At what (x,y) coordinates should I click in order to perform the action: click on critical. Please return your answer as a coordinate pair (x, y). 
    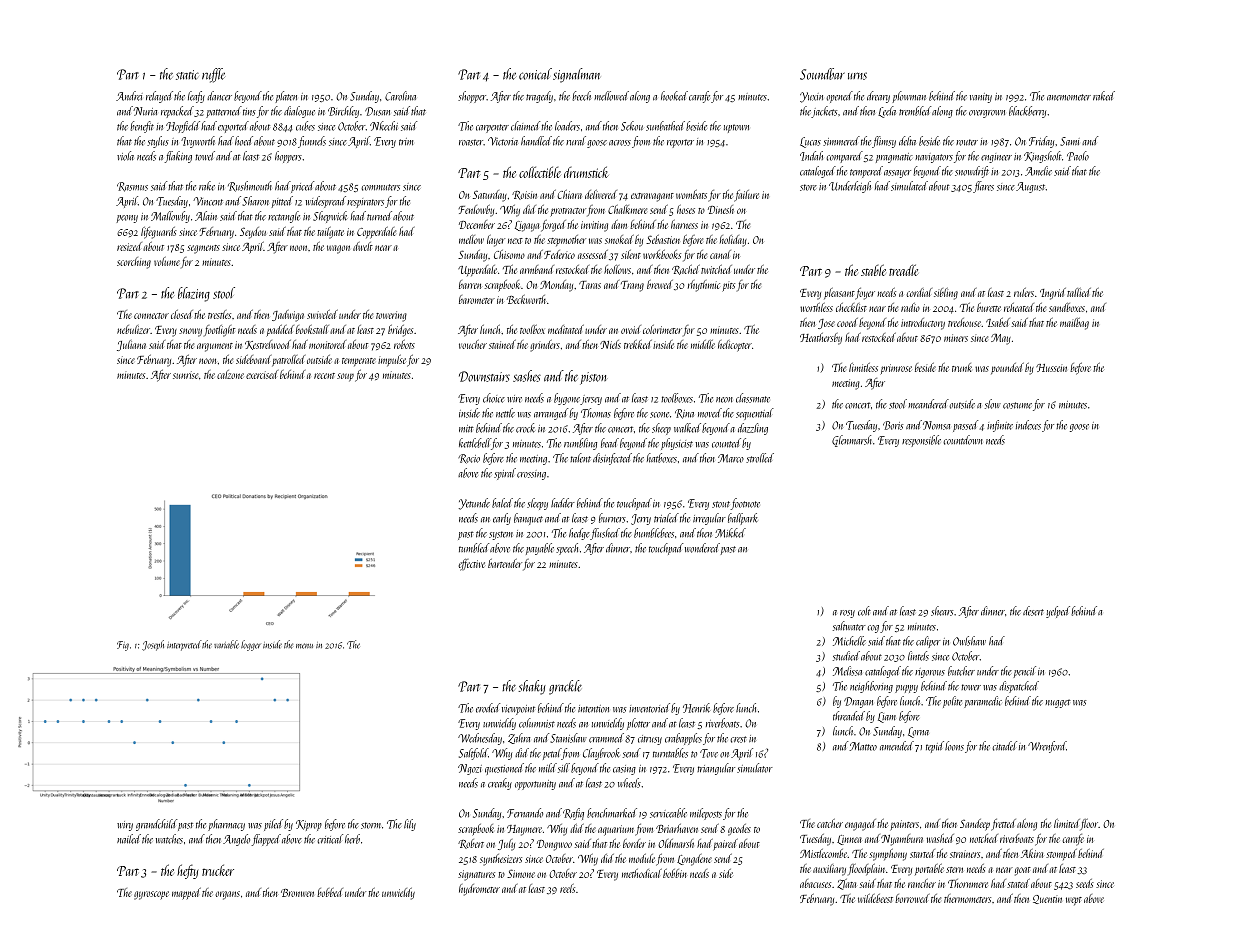
    Looking at the image, I should click on (330, 839).
